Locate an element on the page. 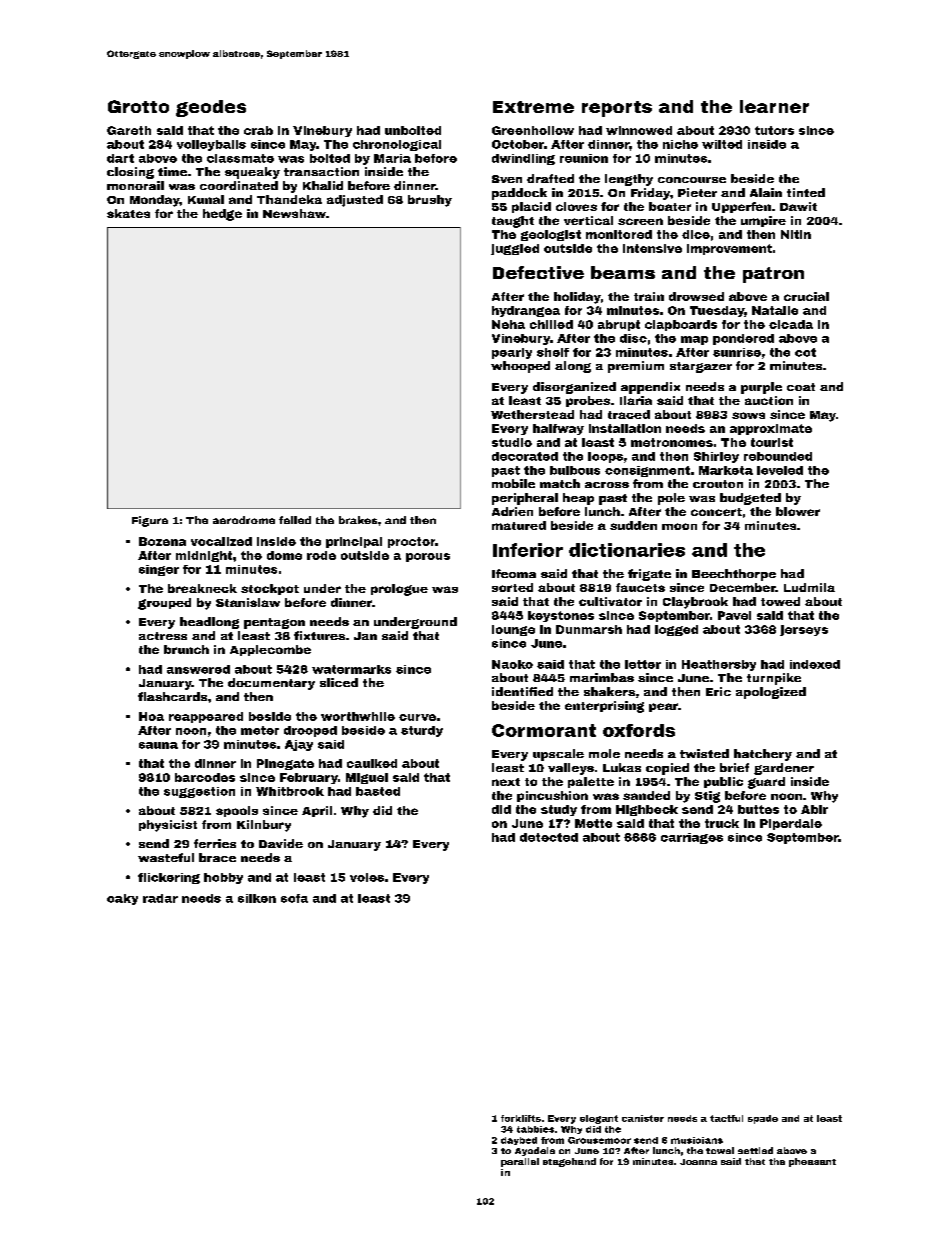 The image size is (952, 1233). geodes is located at coordinates (211, 108).
